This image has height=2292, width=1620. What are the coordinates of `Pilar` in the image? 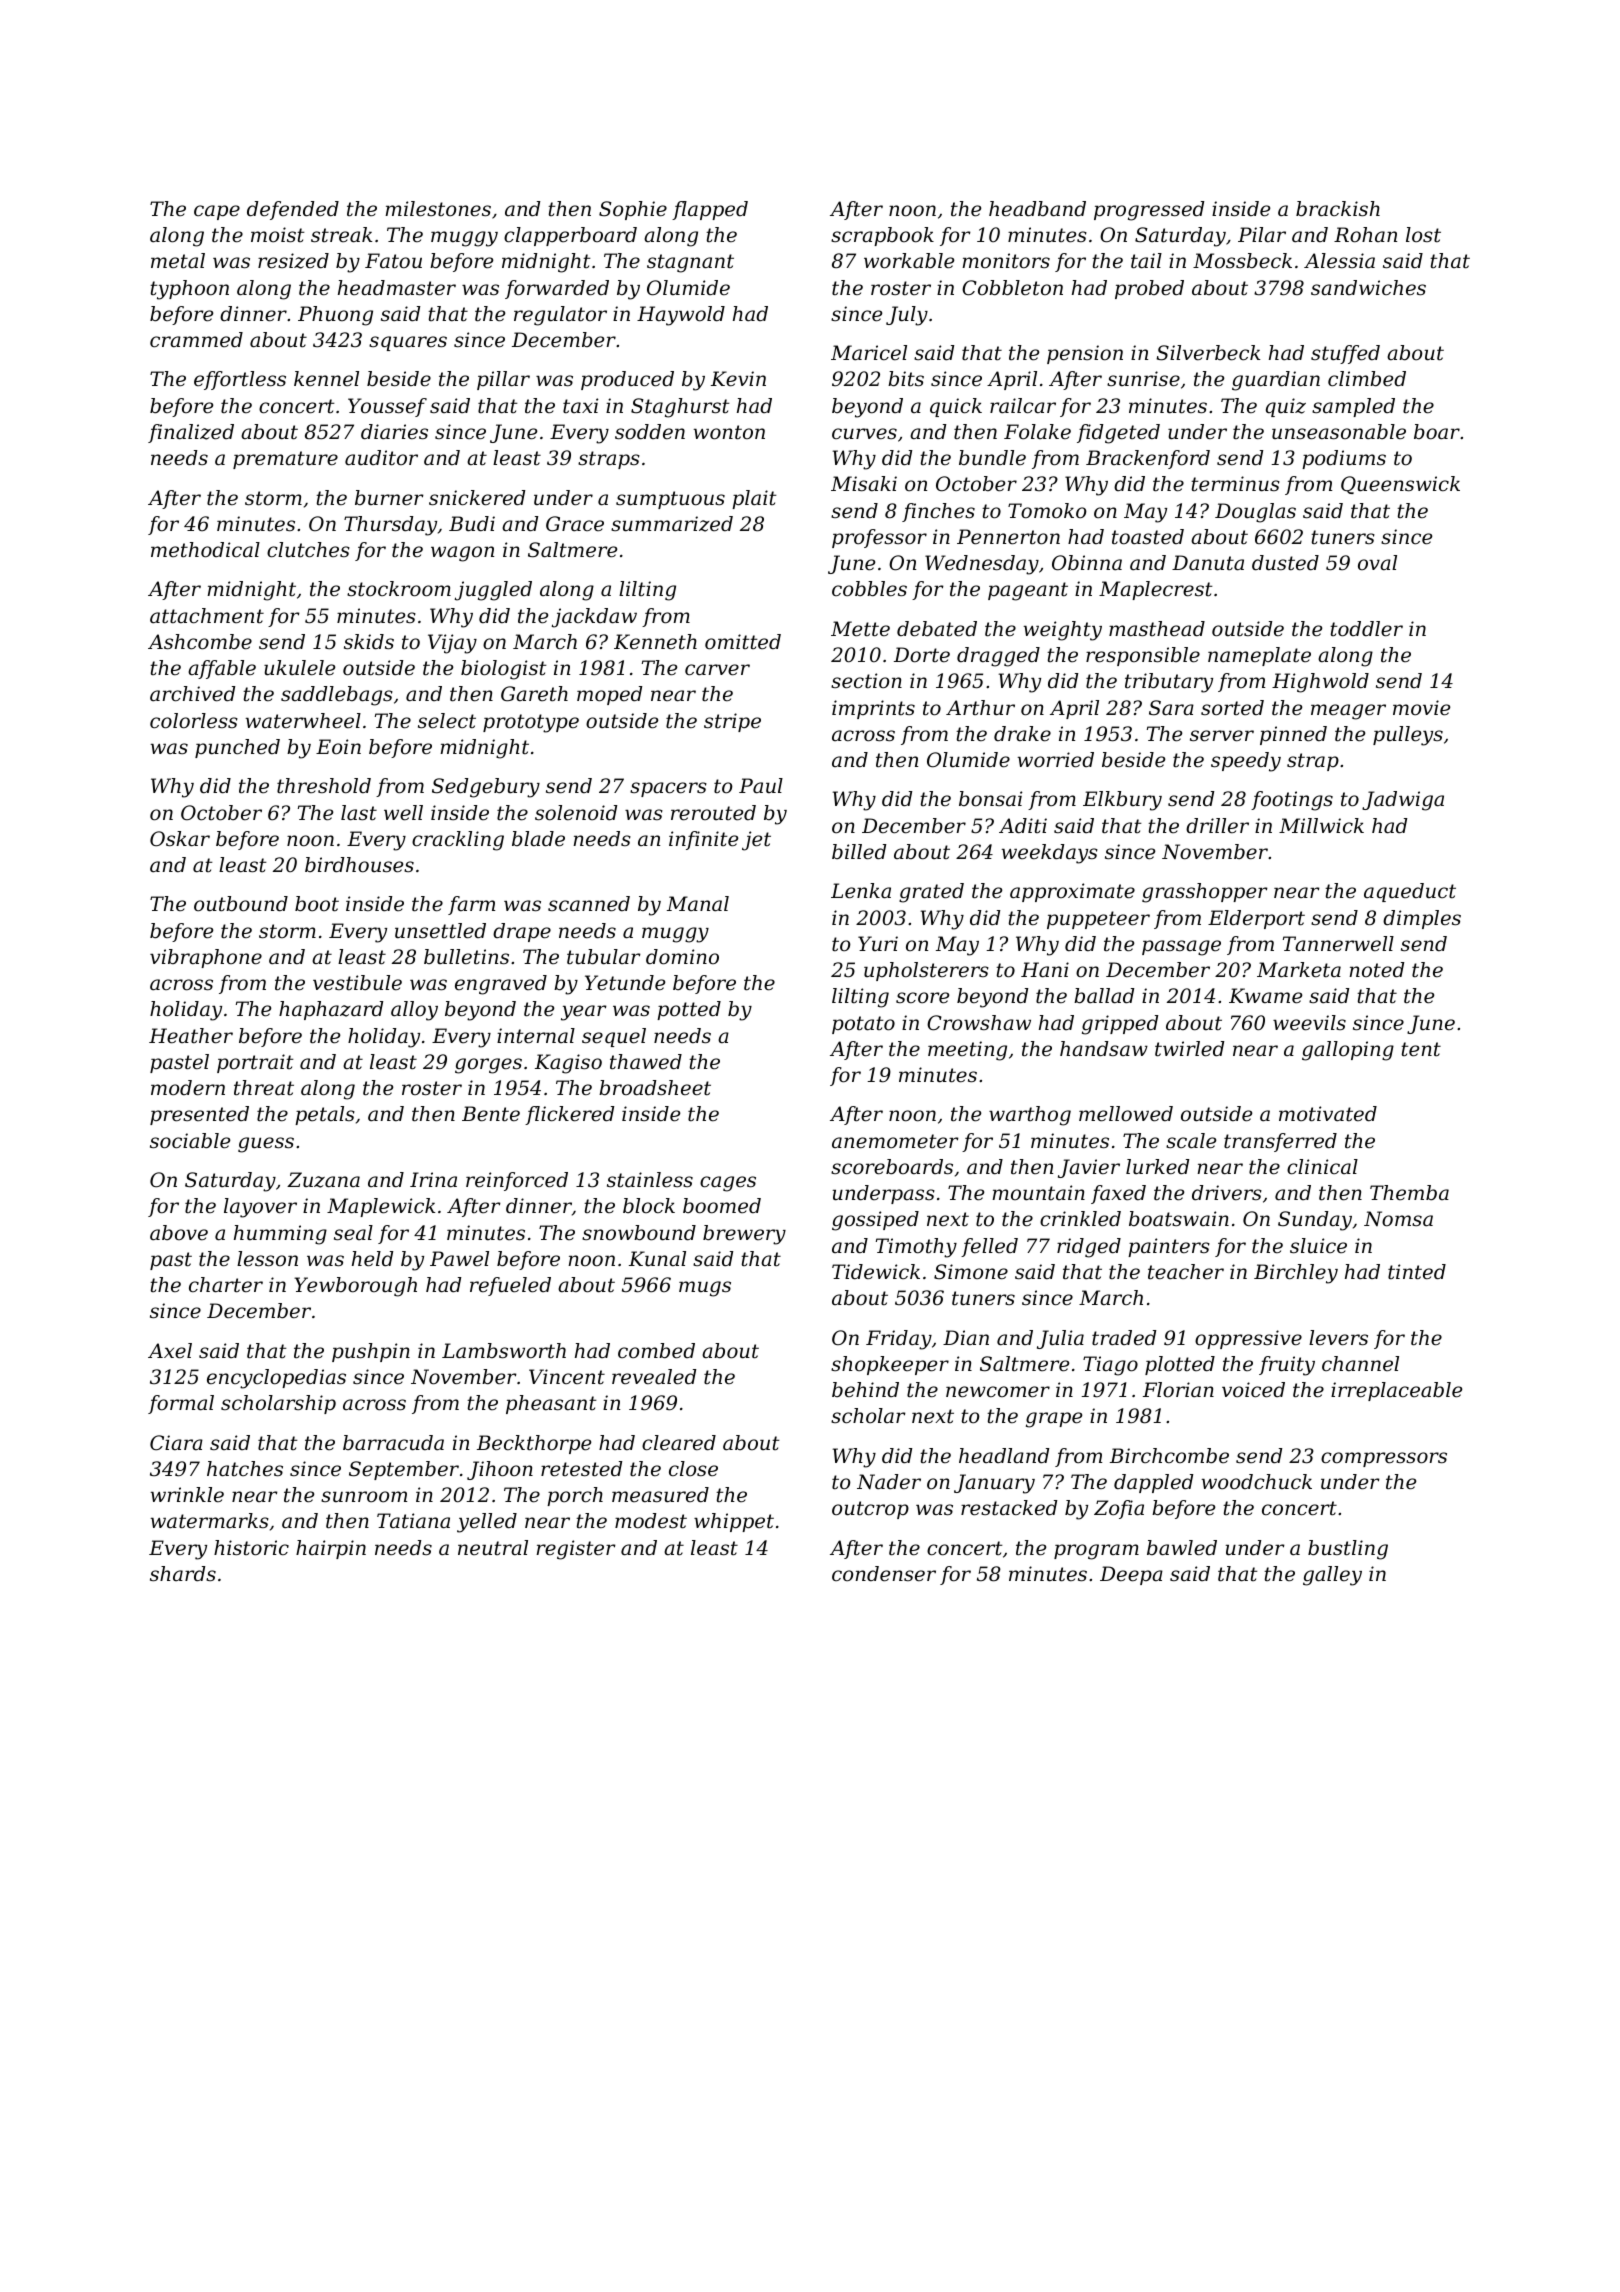 It's located at (1262, 234).
